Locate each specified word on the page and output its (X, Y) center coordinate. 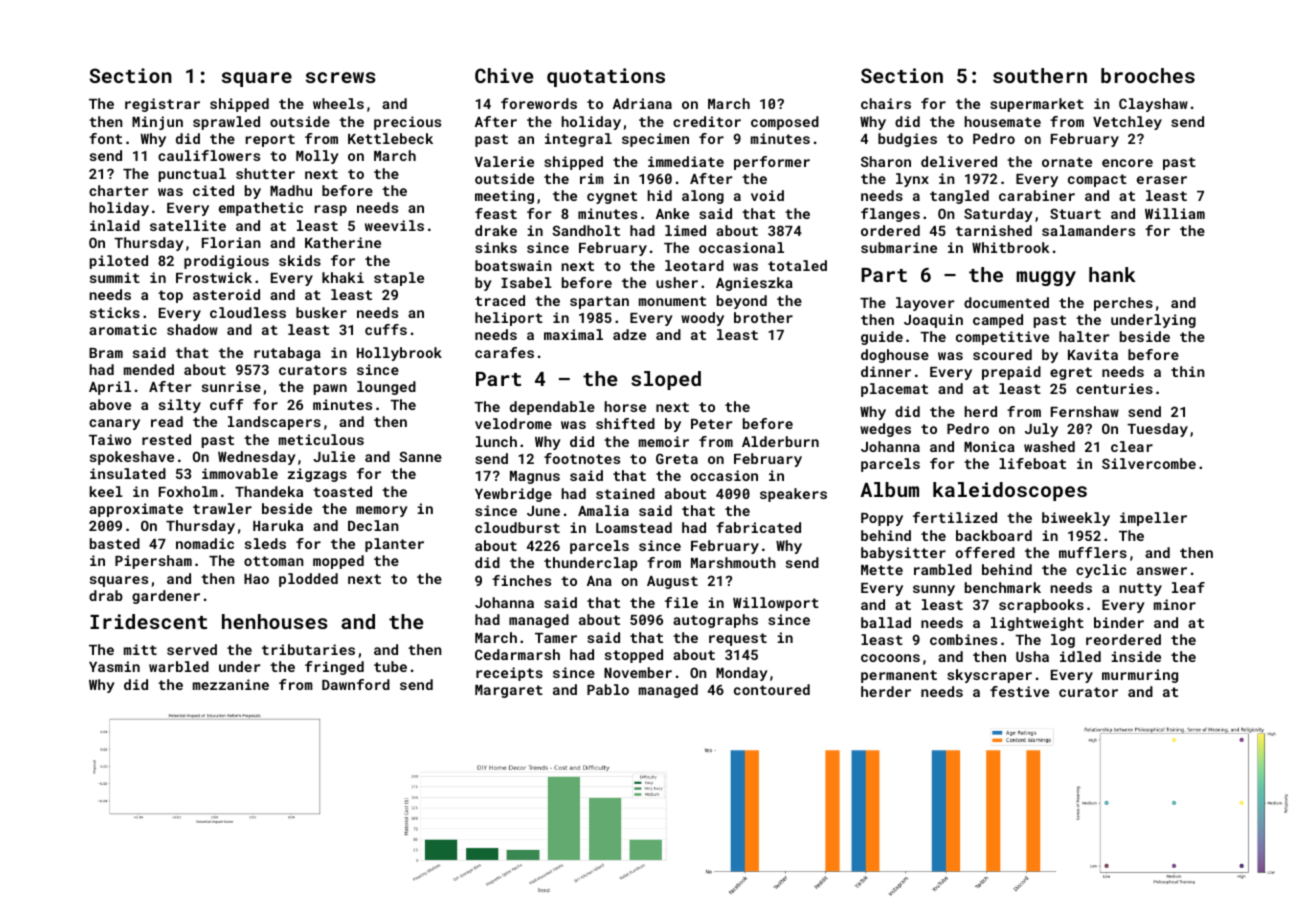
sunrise (231, 386)
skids (300, 260)
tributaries (308, 649)
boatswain (513, 265)
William (1175, 213)
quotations (606, 77)
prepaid (1011, 373)
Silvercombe (1149, 463)
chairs (886, 103)
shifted (625, 423)
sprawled (226, 123)
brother (763, 317)
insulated (128, 473)
